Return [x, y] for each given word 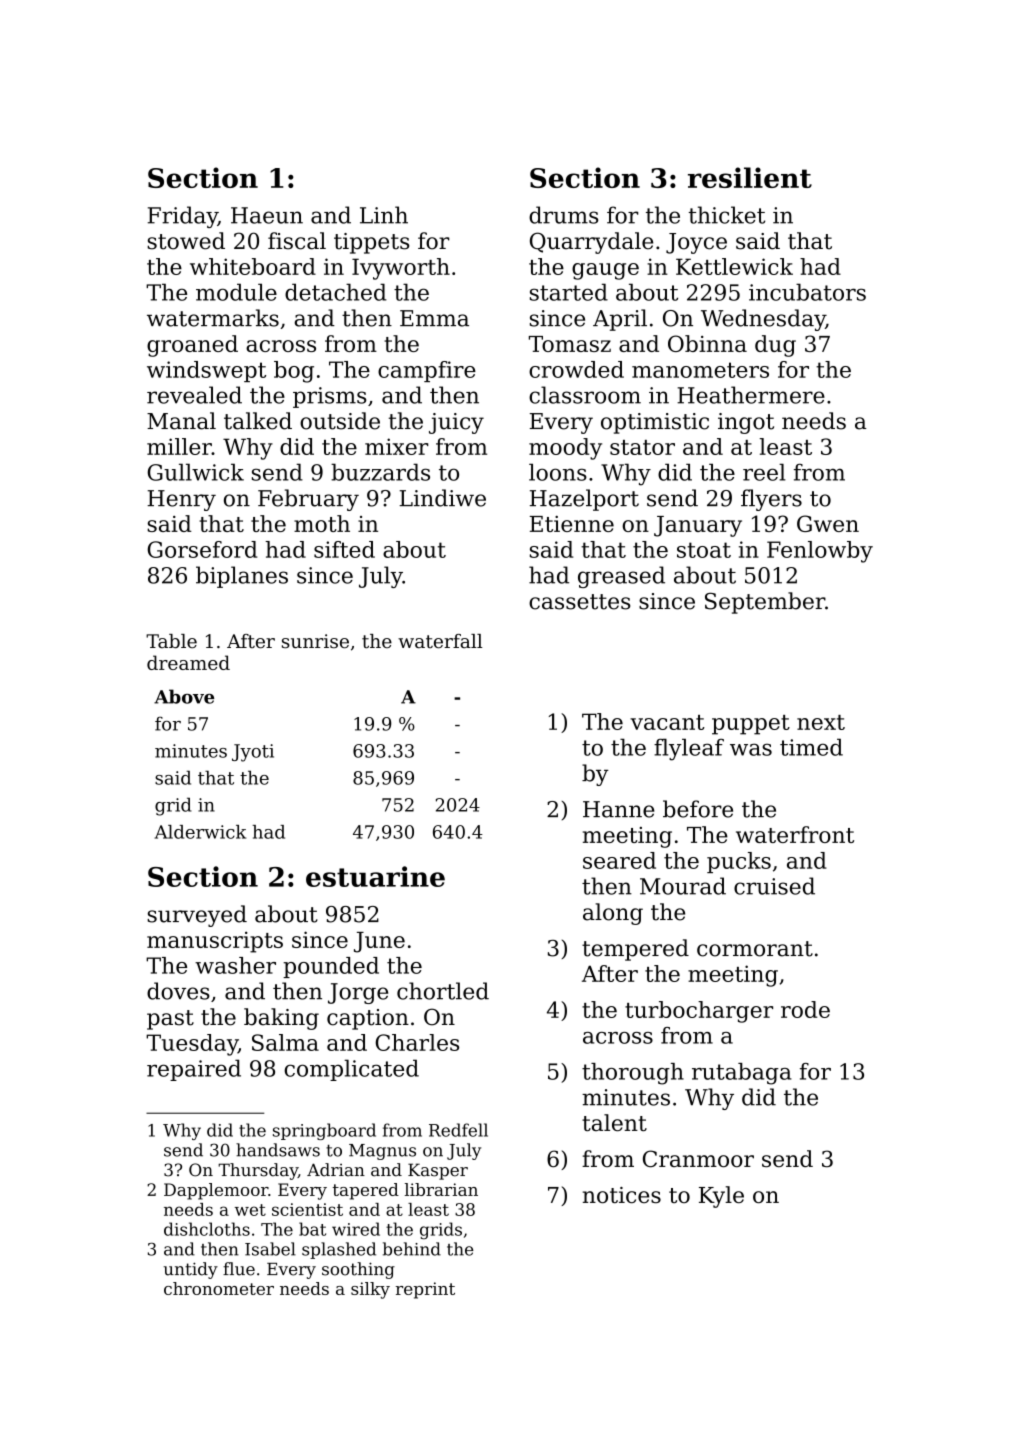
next [821, 722]
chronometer [219, 1288]
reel [764, 472]
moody [565, 449]
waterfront [795, 834]
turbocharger [699, 1012]
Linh [384, 215]
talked [258, 421]
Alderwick [200, 832]
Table [171, 641]
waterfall [440, 641]
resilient [750, 177]
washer [235, 965]
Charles [417, 1042]
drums [563, 215]
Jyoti [253, 753]
